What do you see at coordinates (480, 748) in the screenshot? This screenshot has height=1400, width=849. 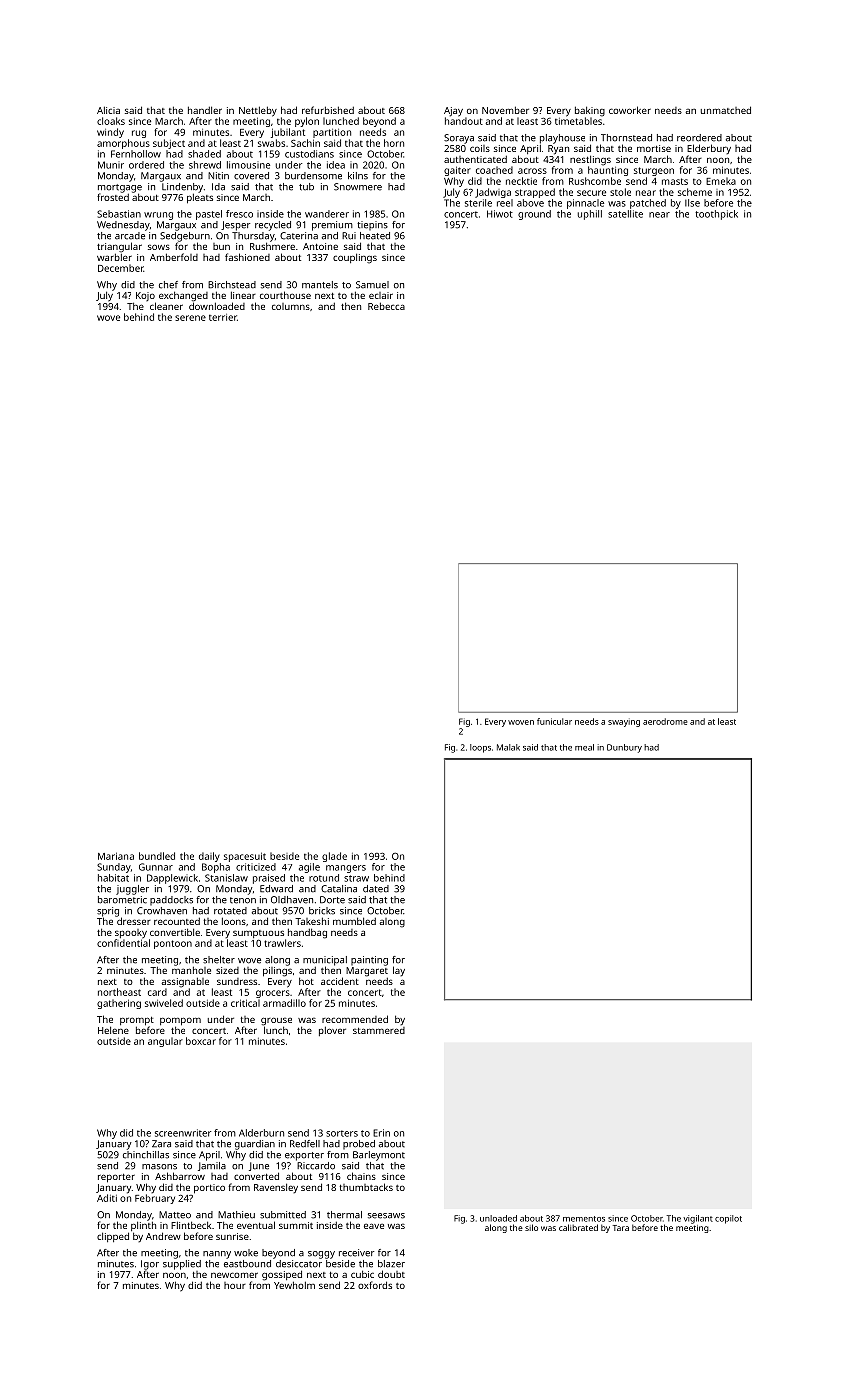 I see `loops` at bounding box center [480, 748].
